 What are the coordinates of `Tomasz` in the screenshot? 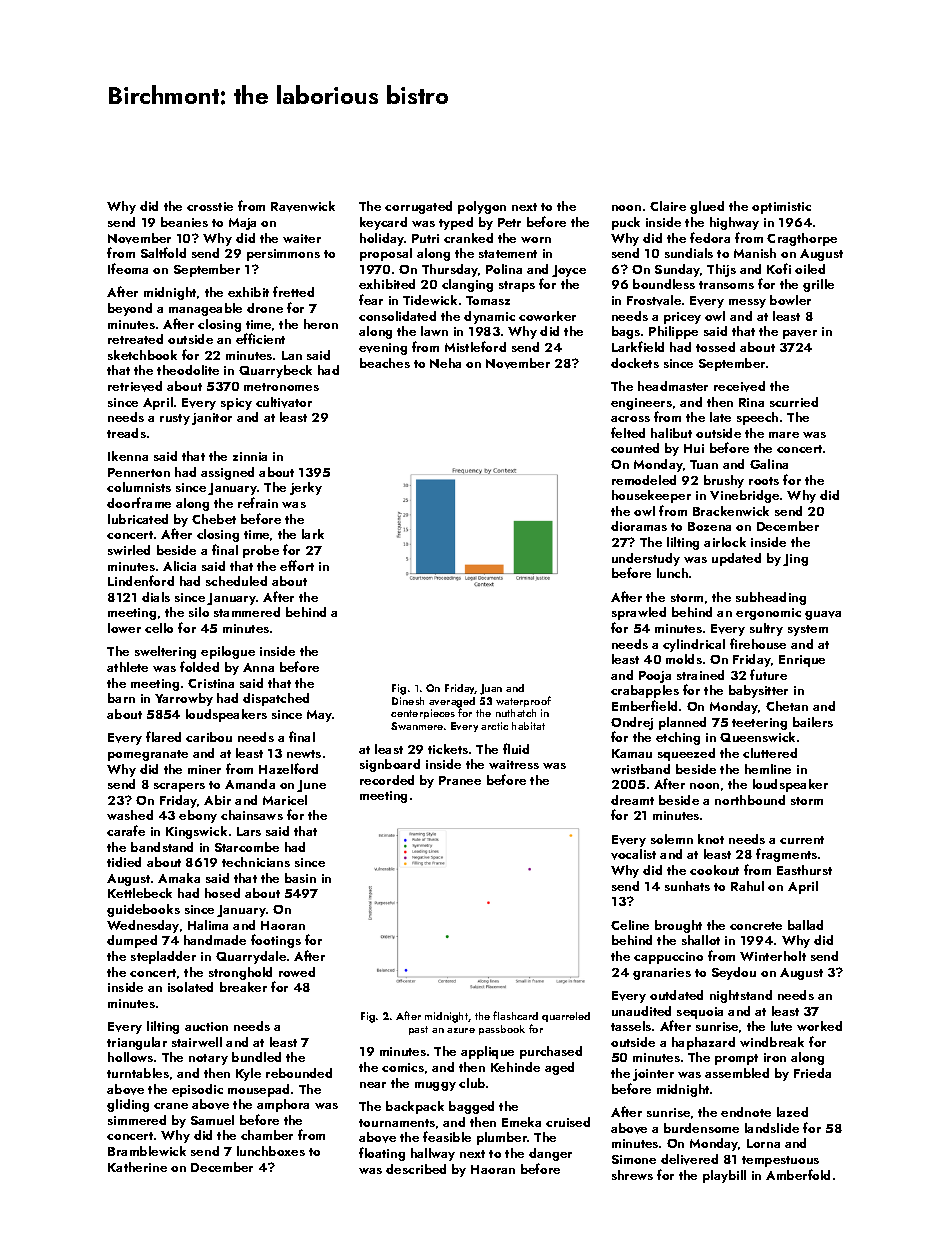 It's located at (488, 300).
